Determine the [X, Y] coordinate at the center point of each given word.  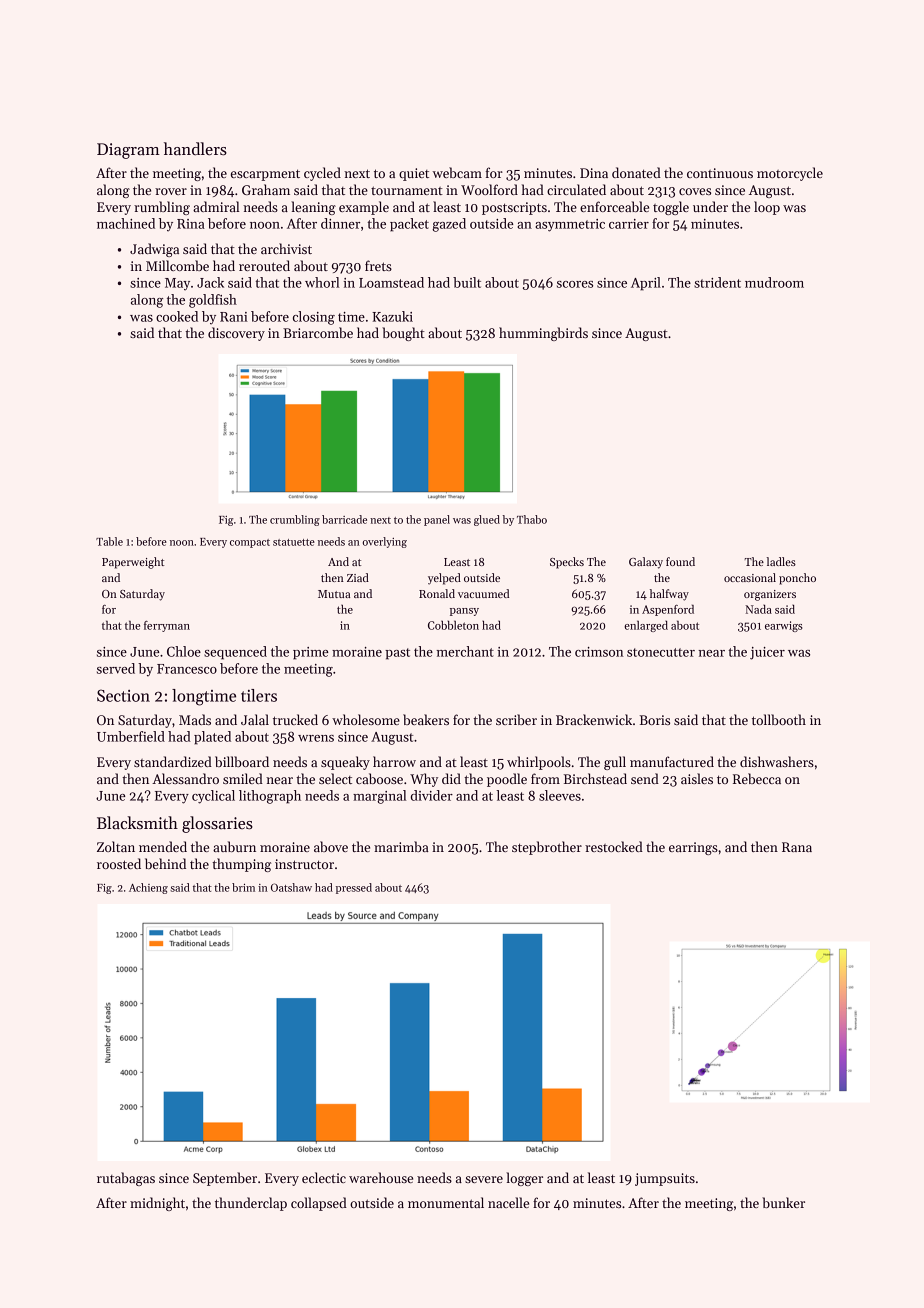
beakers [426, 719]
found [680, 561]
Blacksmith [137, 823]
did [451, 778]
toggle [671, 208]
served [116, 668]
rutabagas [126, 1179]
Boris [655, 720]
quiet [414, 174]
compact [250, 543]
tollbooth [779, 719]
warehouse [381, 1177]
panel [437, 520]
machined [126, 223]
